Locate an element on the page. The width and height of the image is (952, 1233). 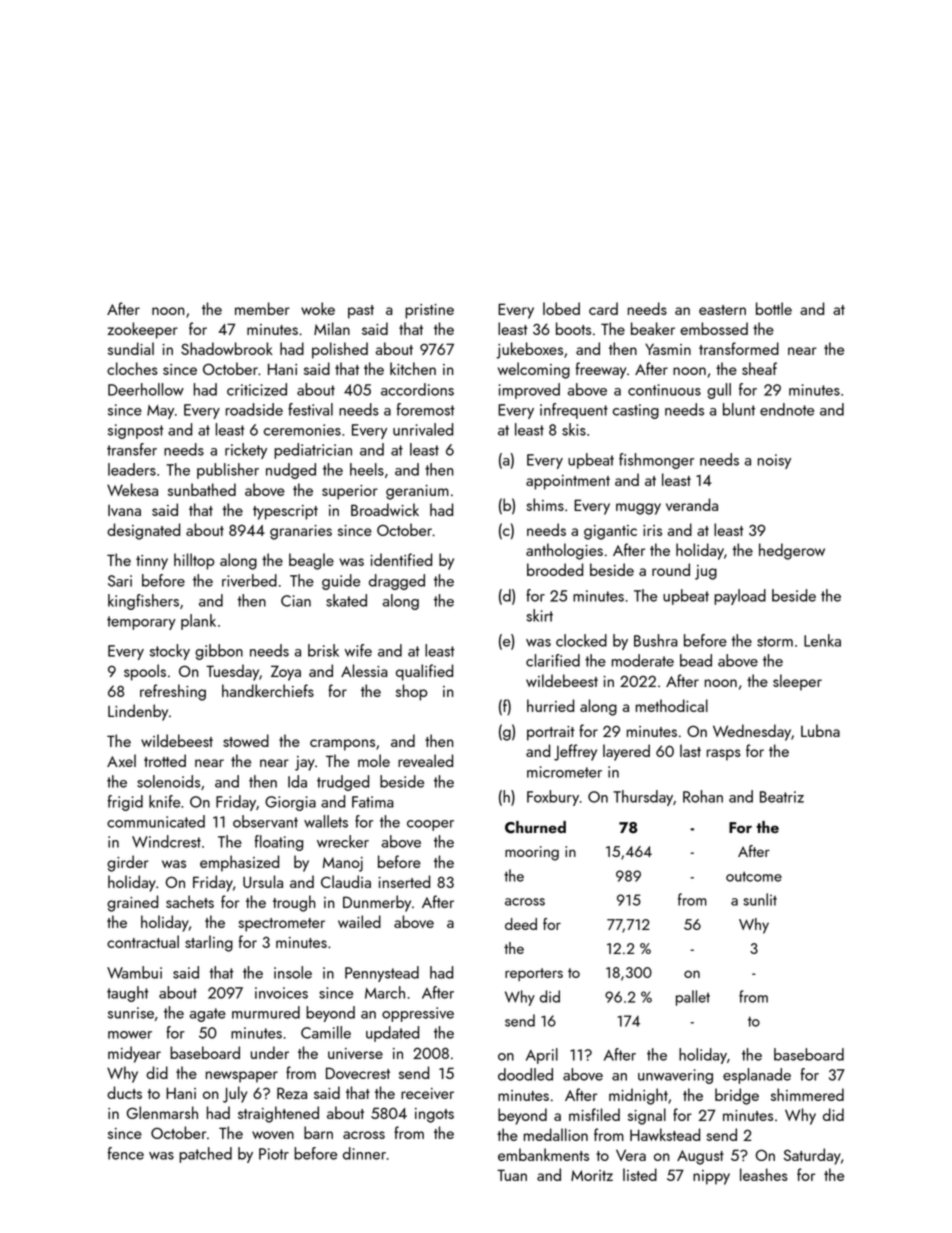
lobed is located at coordinates (561, 308).
